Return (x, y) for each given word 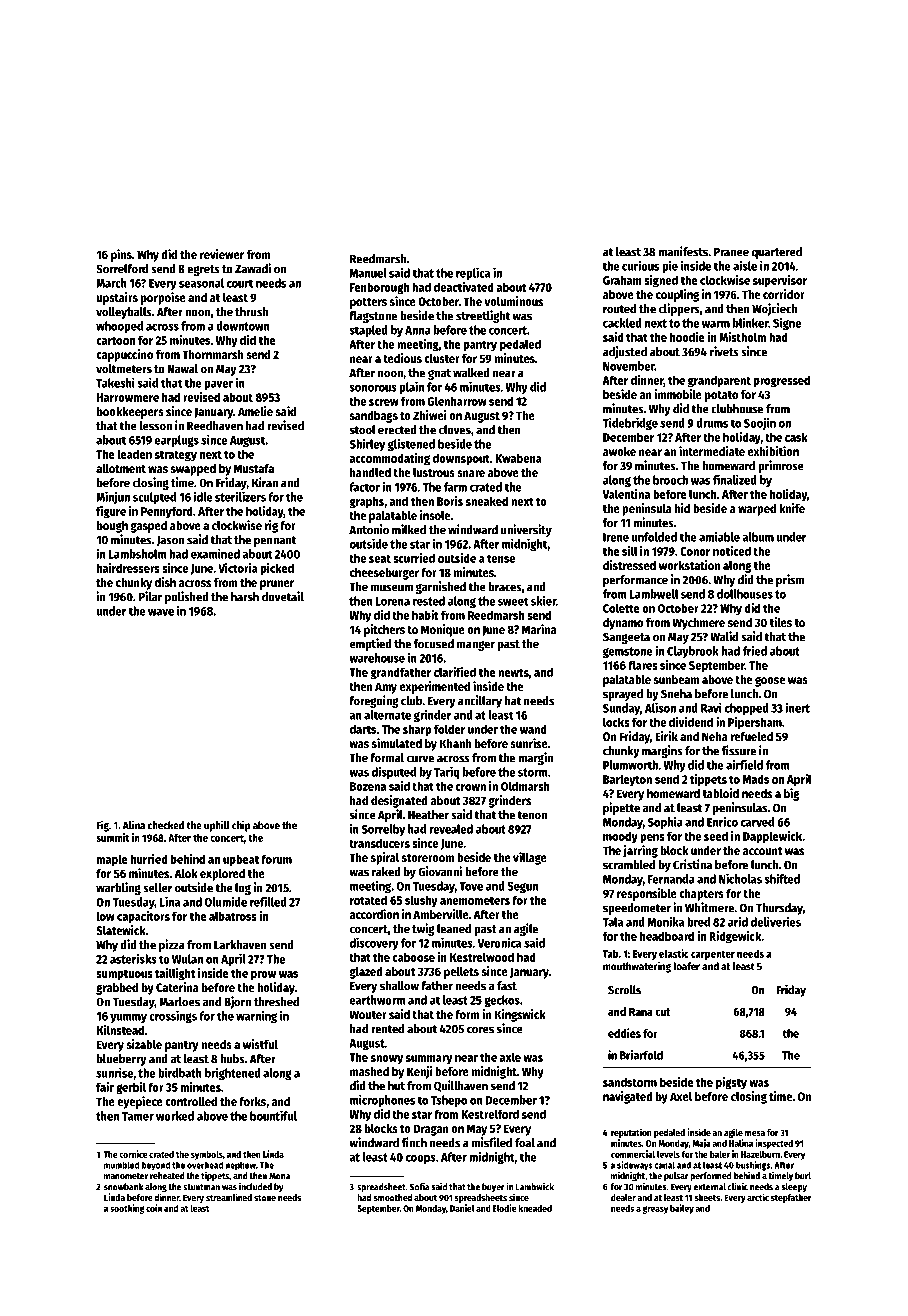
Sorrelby (383, 830)
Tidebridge (630, 423)
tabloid (720, 793)
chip (241, 826)
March (111, 283)
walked (471, 373)
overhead (205, 1165)
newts (513, 672)
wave (161, 612)
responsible (647, 894)
